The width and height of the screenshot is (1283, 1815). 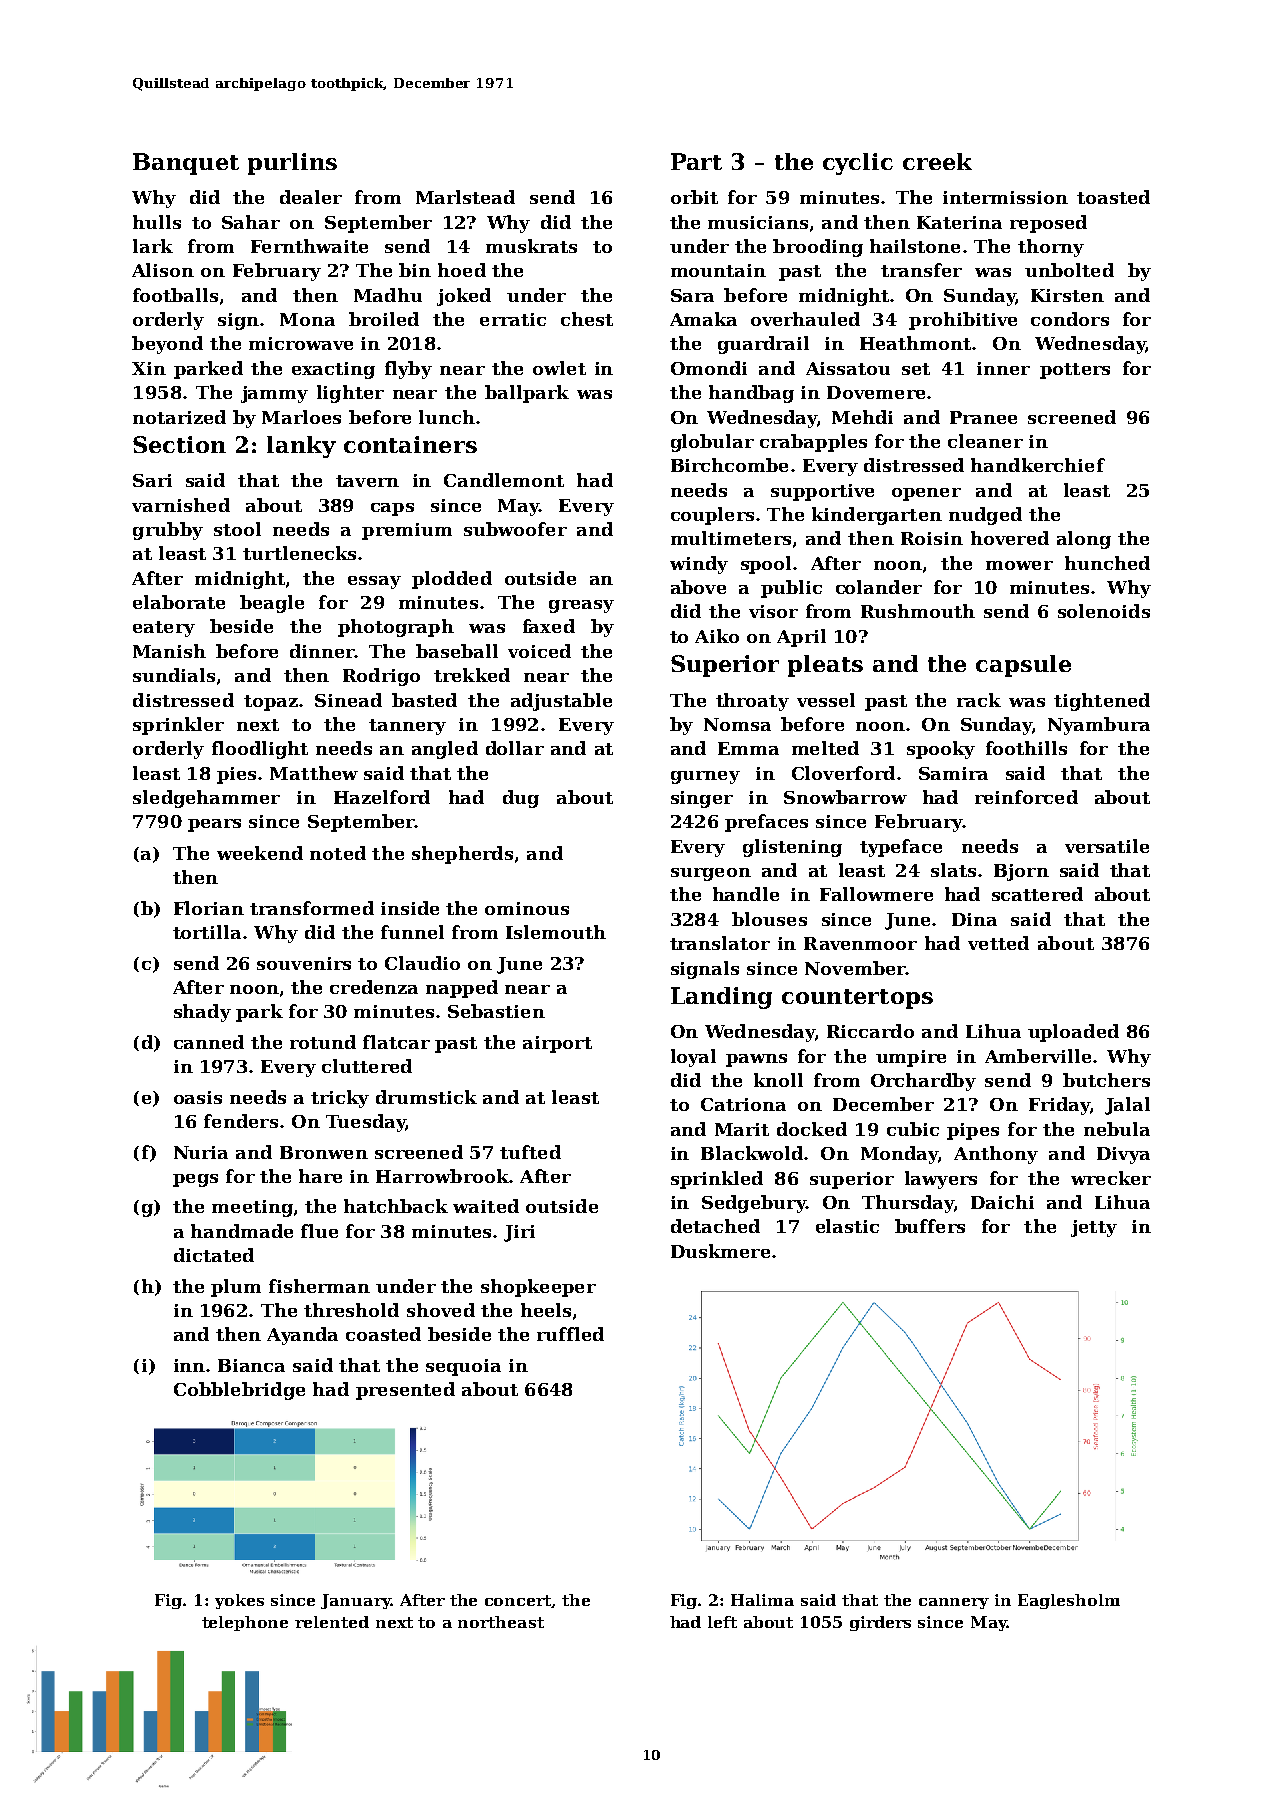 I want to click on purlins, so click(x=292, y=164).
